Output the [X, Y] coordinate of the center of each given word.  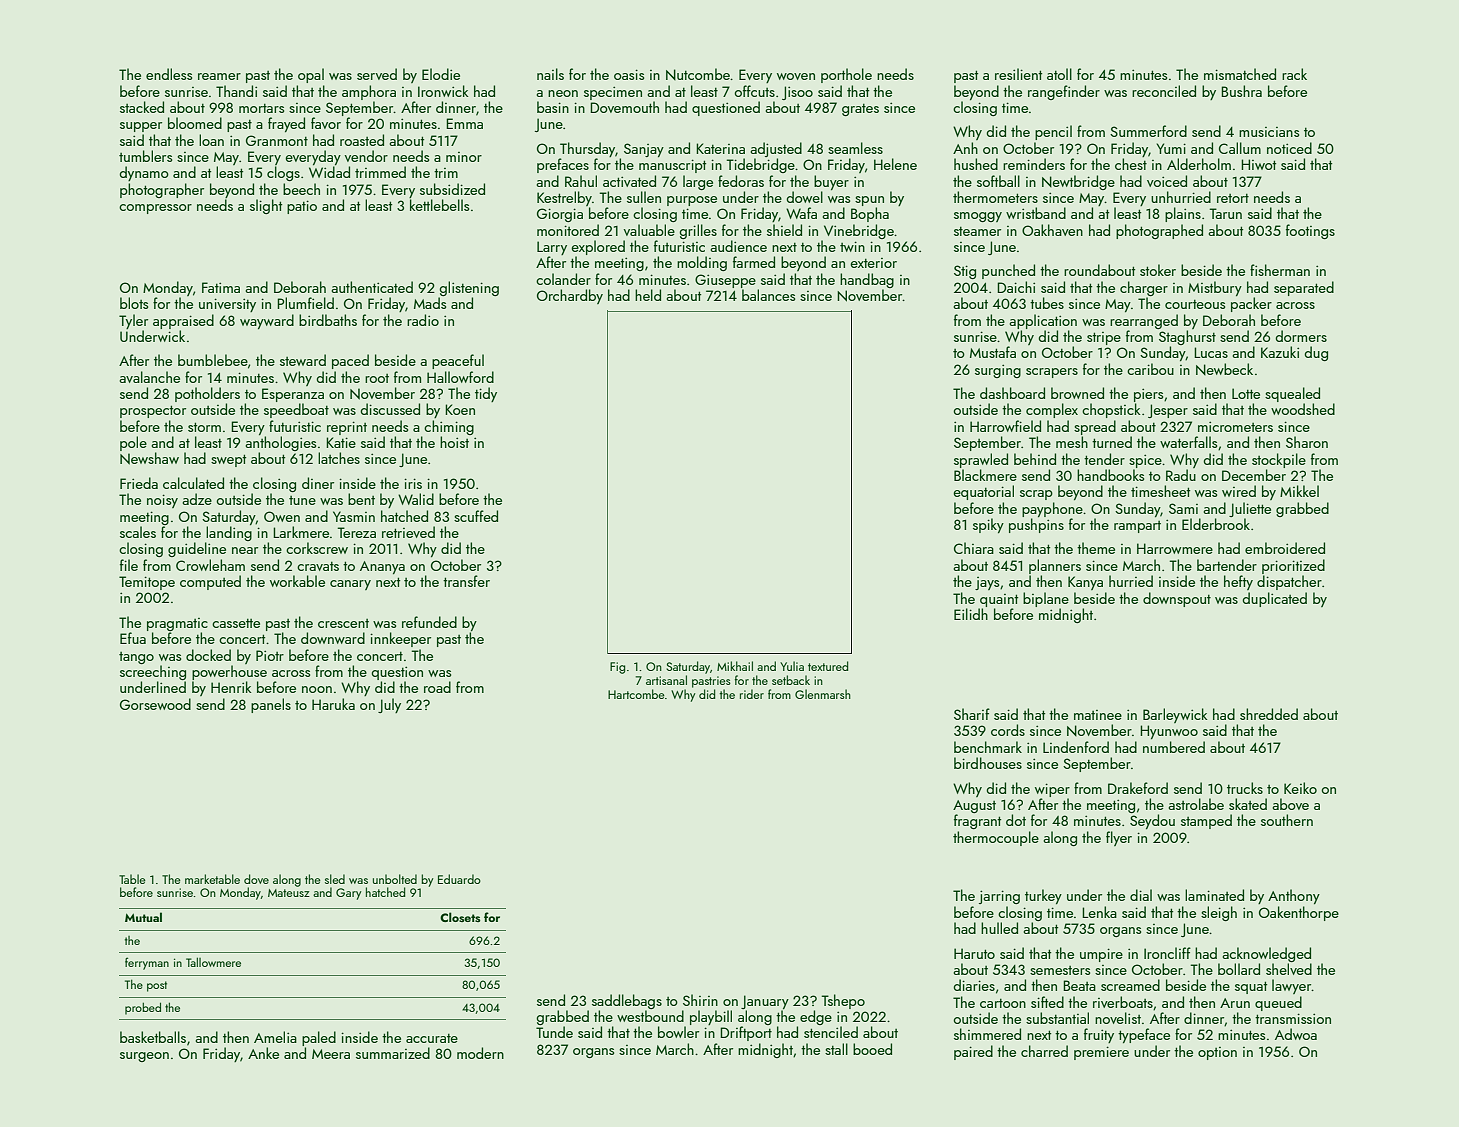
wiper [1052, 790]
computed [210, 582]
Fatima [221, 287]
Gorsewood [155, 704]
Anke [263, 1053]
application [1043, 321]
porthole [846, 75]
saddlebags [627, 1001]
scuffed [476, 516]
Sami [1183, 508]
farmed [754, 262]
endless [169, 74]
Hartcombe [636, 694]
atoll [1059, 74]
